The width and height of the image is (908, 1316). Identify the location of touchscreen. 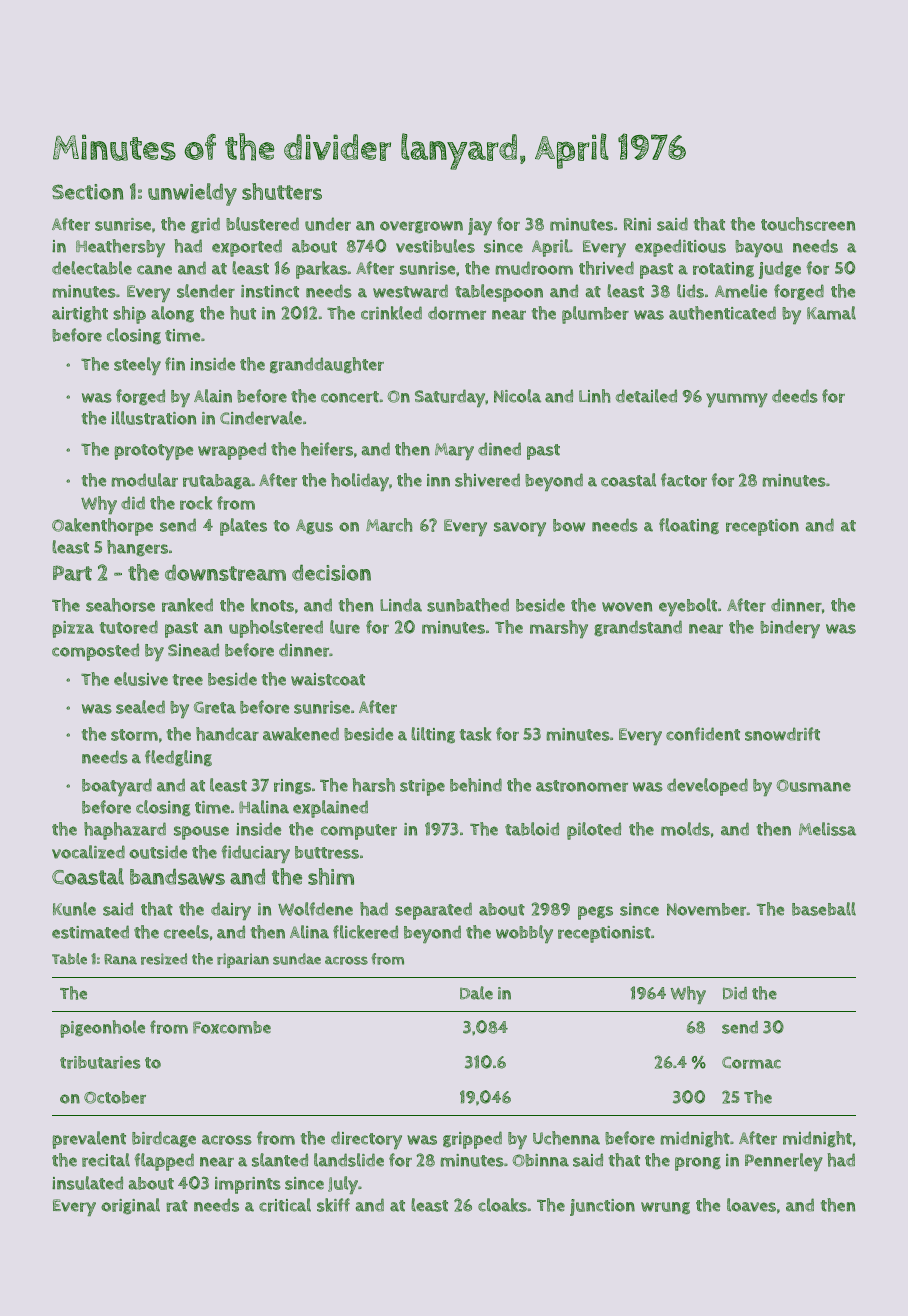
(808, 224).
